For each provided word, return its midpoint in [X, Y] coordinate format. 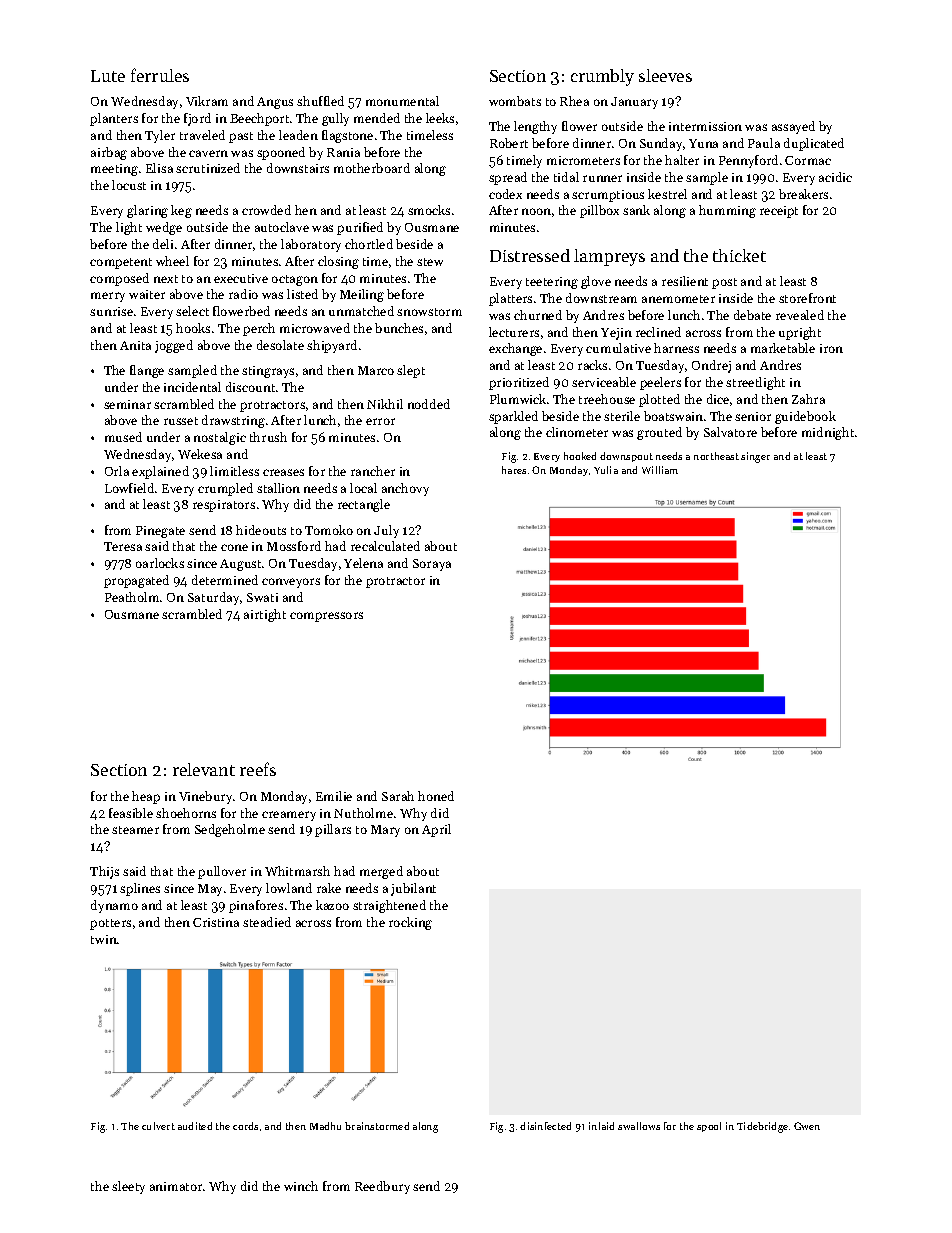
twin [104, 939]
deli [163, 244]
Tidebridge [762, 1127]
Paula [764, 143]
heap [146, 797]
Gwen [807, 1126]
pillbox [599, 211]
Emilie [334, 796]
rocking [410, 923]
